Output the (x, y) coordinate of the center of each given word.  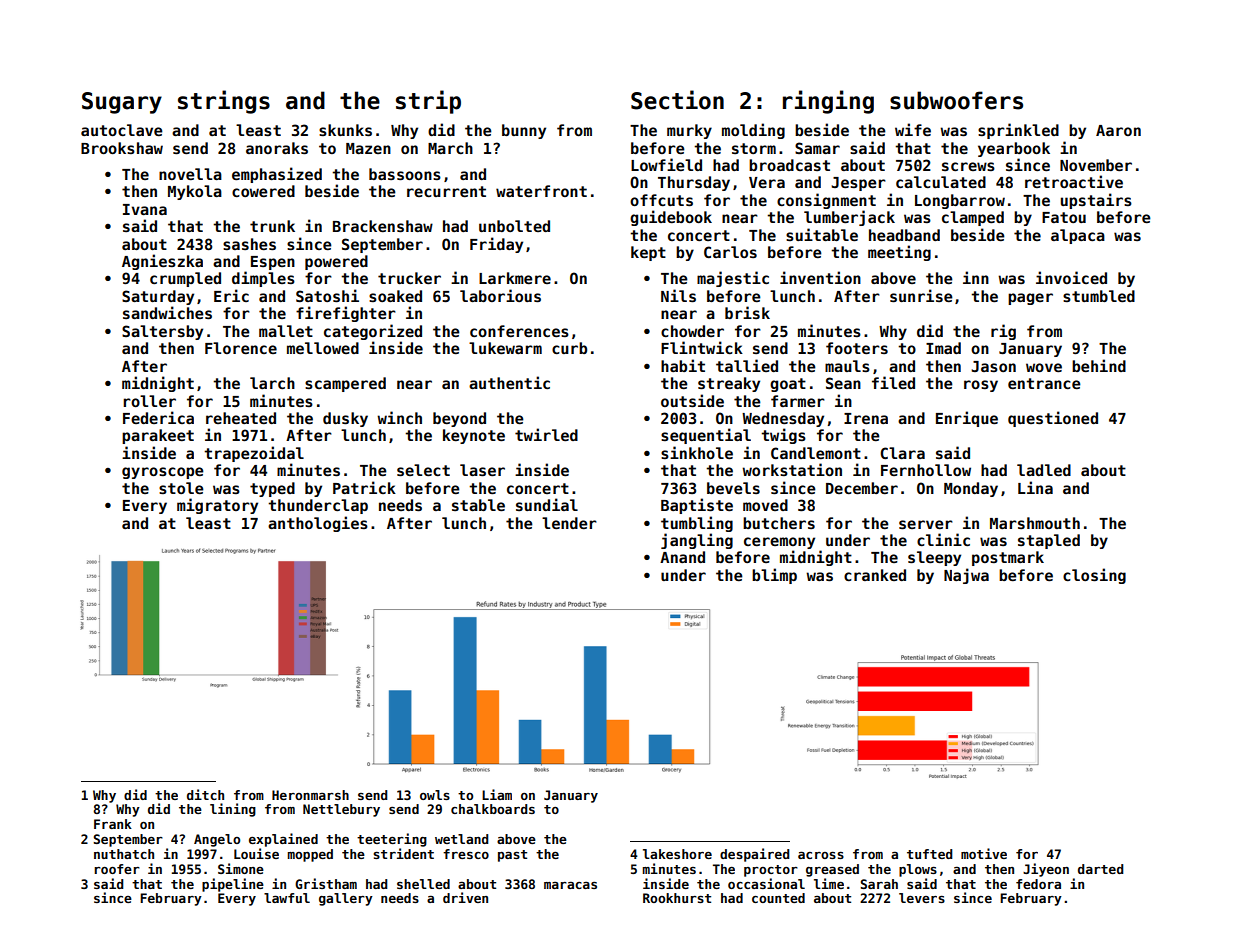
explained (283, 840)
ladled (1044, 470)
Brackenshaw (383, 226)
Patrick (364, 487)
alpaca (1078, 236)
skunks (345, 130)
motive (984, 853)
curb (569, 348)
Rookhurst (677, 898)
